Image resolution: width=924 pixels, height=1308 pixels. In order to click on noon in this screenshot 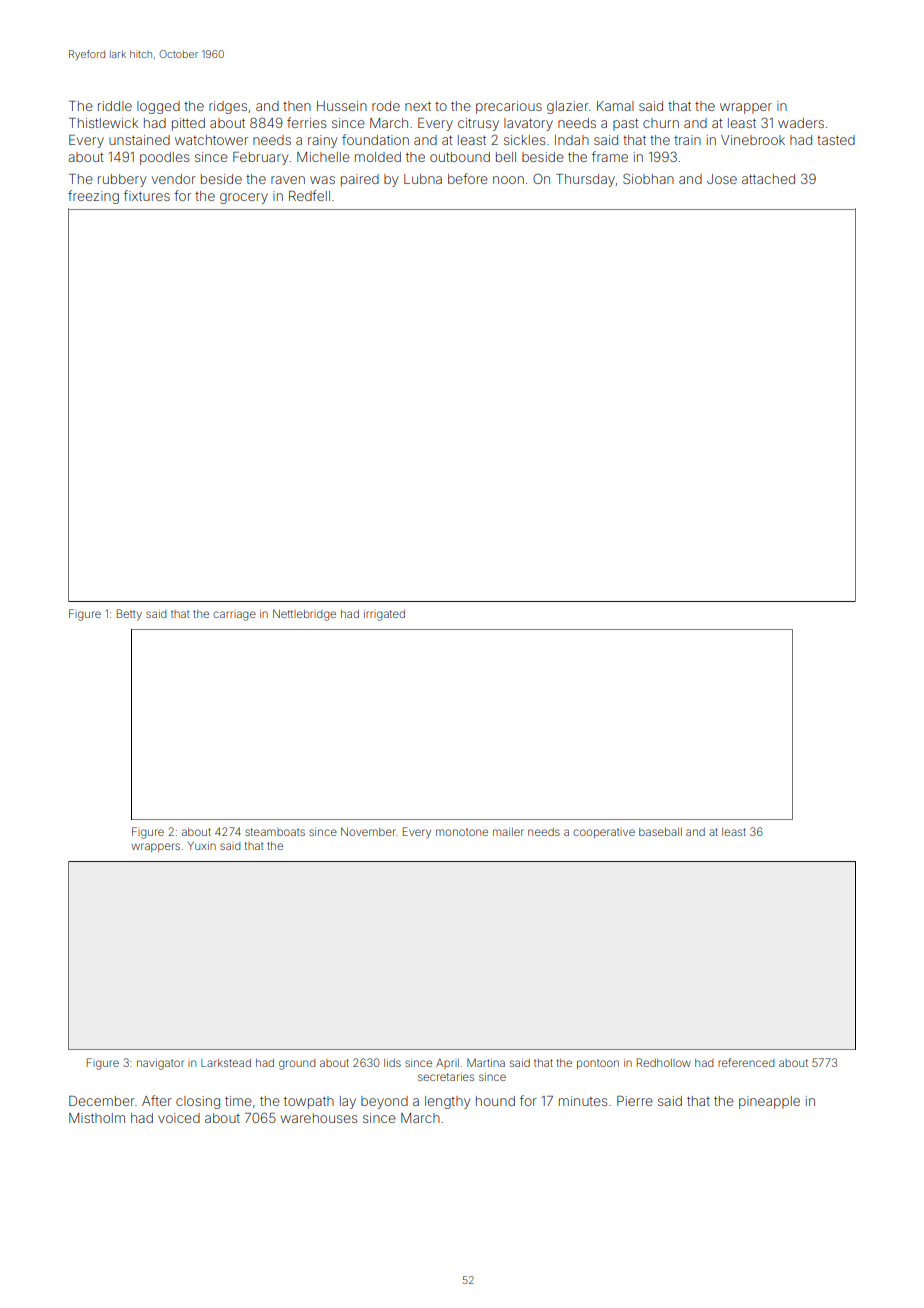, I will do `click(508, 180)`.
